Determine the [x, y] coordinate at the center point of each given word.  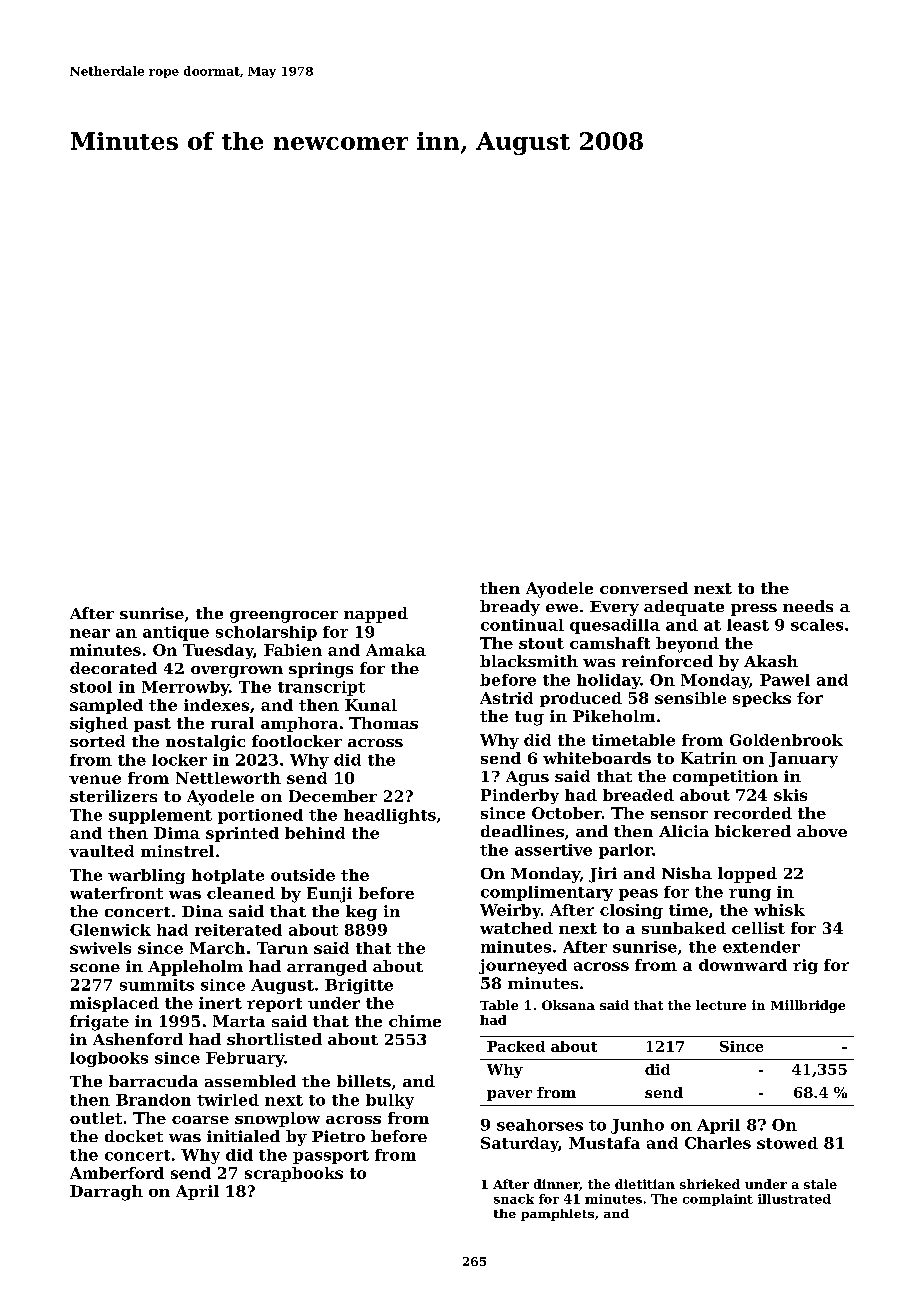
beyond [687, 645]
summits [157, 985]
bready [510, 608]
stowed [787, 1143]
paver [509, 1095]
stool [91, 687]
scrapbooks [294, 1174]
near [90, 633]
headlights [390, 816]
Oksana [568, 1005]
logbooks [109, 1059]
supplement [160, 816]
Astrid [506, 698]
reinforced [667, 661]
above [822, 831]
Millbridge [808, 1006]
